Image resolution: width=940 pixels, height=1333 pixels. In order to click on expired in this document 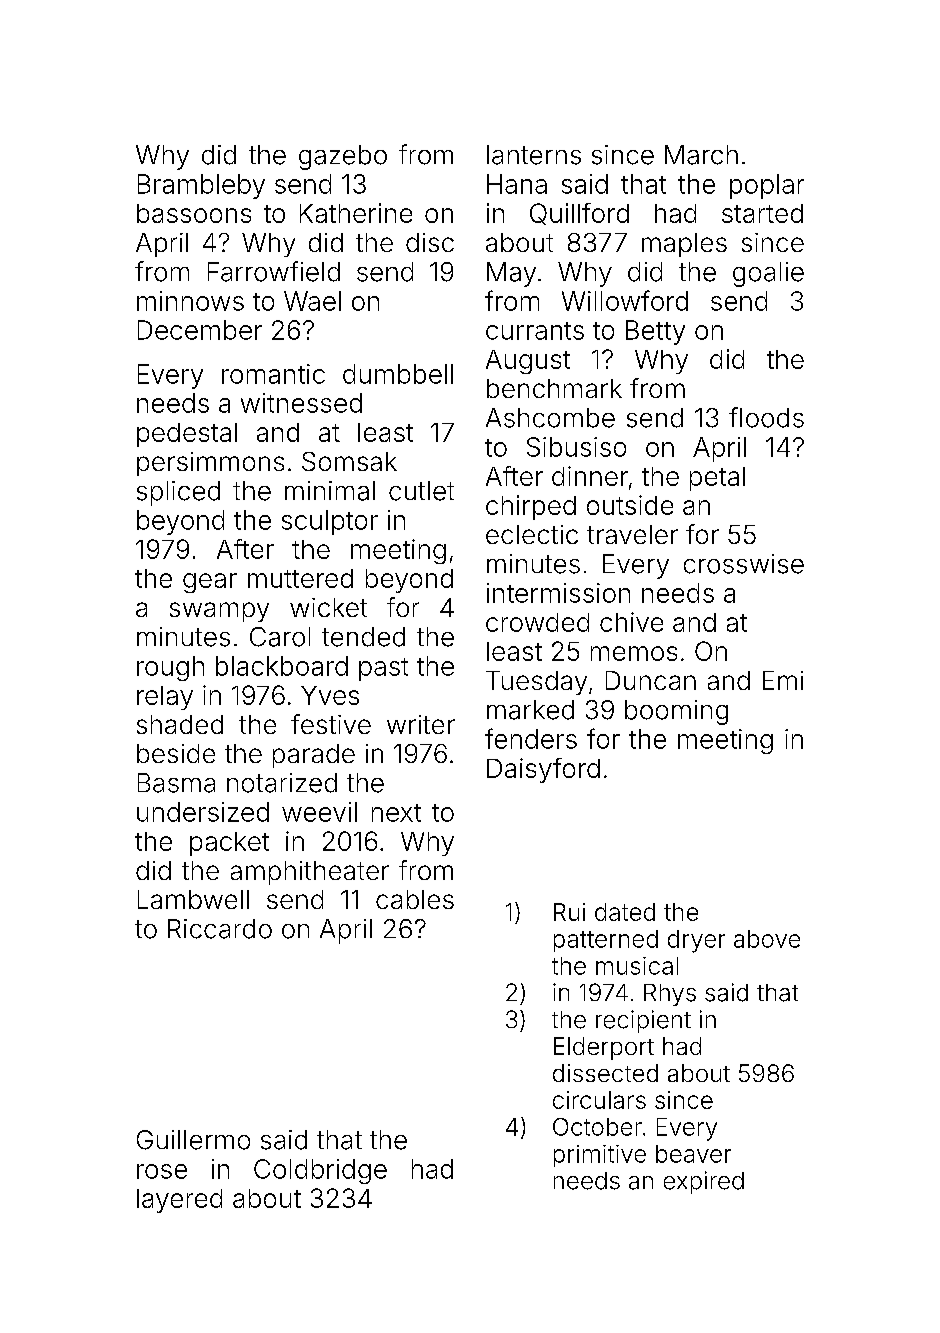, I will do `click(704, 1182)`.
